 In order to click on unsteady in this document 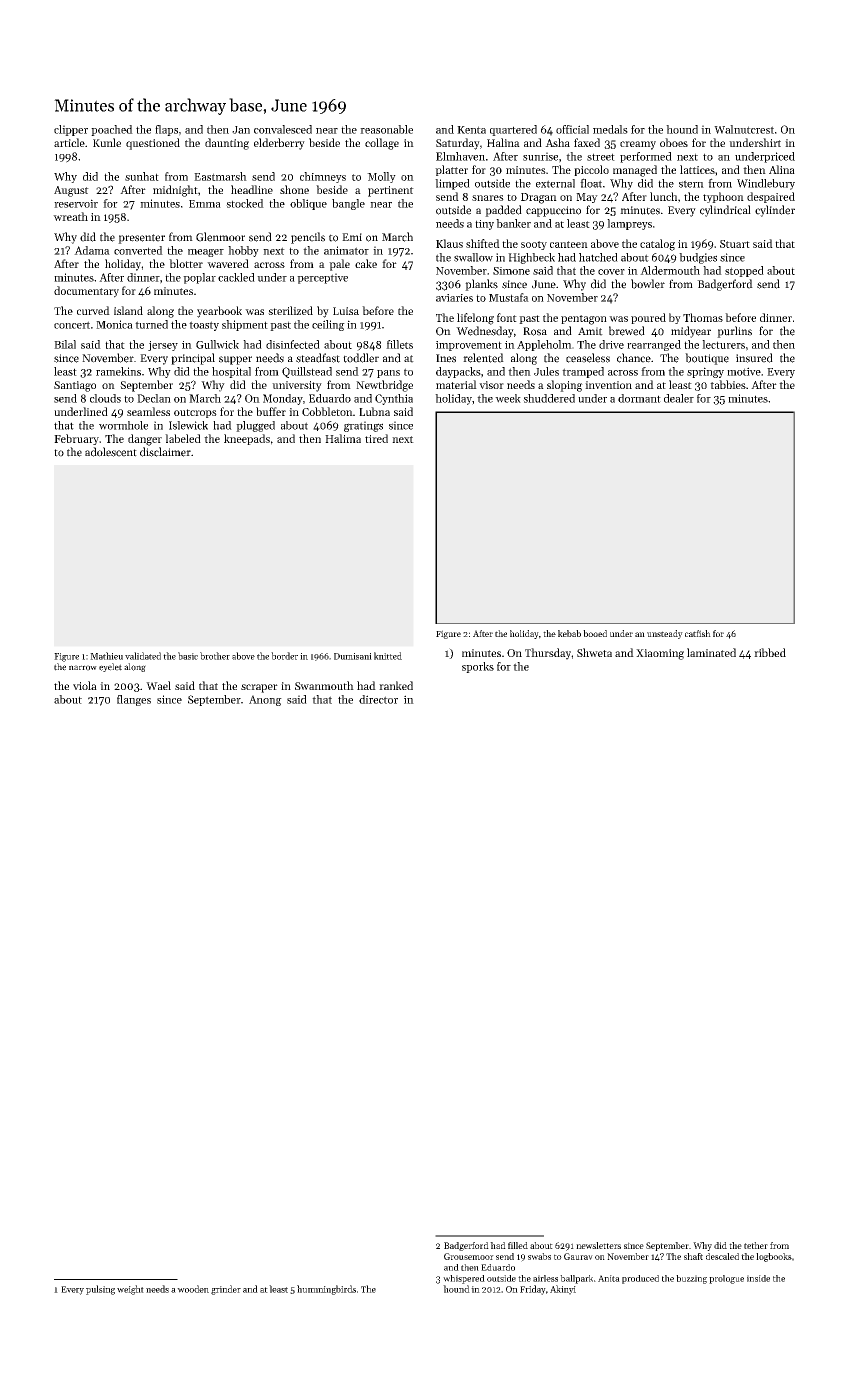, I will do `click(665, 634)`.
